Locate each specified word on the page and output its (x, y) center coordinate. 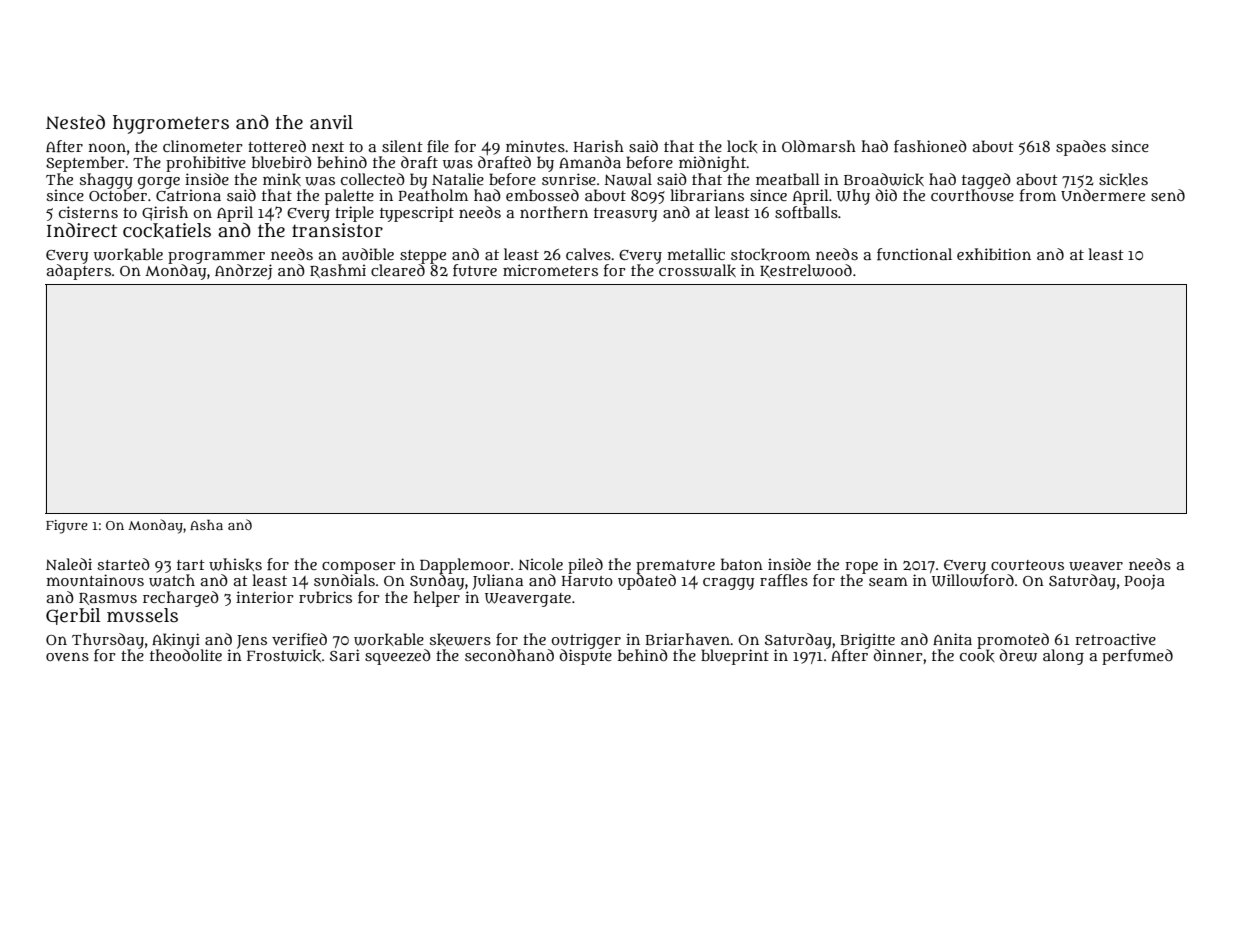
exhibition (994, 254)
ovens (67, 656)
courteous (1027, 565)
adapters (79, 272)
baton (742, 564)
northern (554, 212)
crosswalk (697, 270)
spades (1081, 148)
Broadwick (884, 179)
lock (742, 146)
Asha (206, 524)
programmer (216, 257)
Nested (75, 122)
